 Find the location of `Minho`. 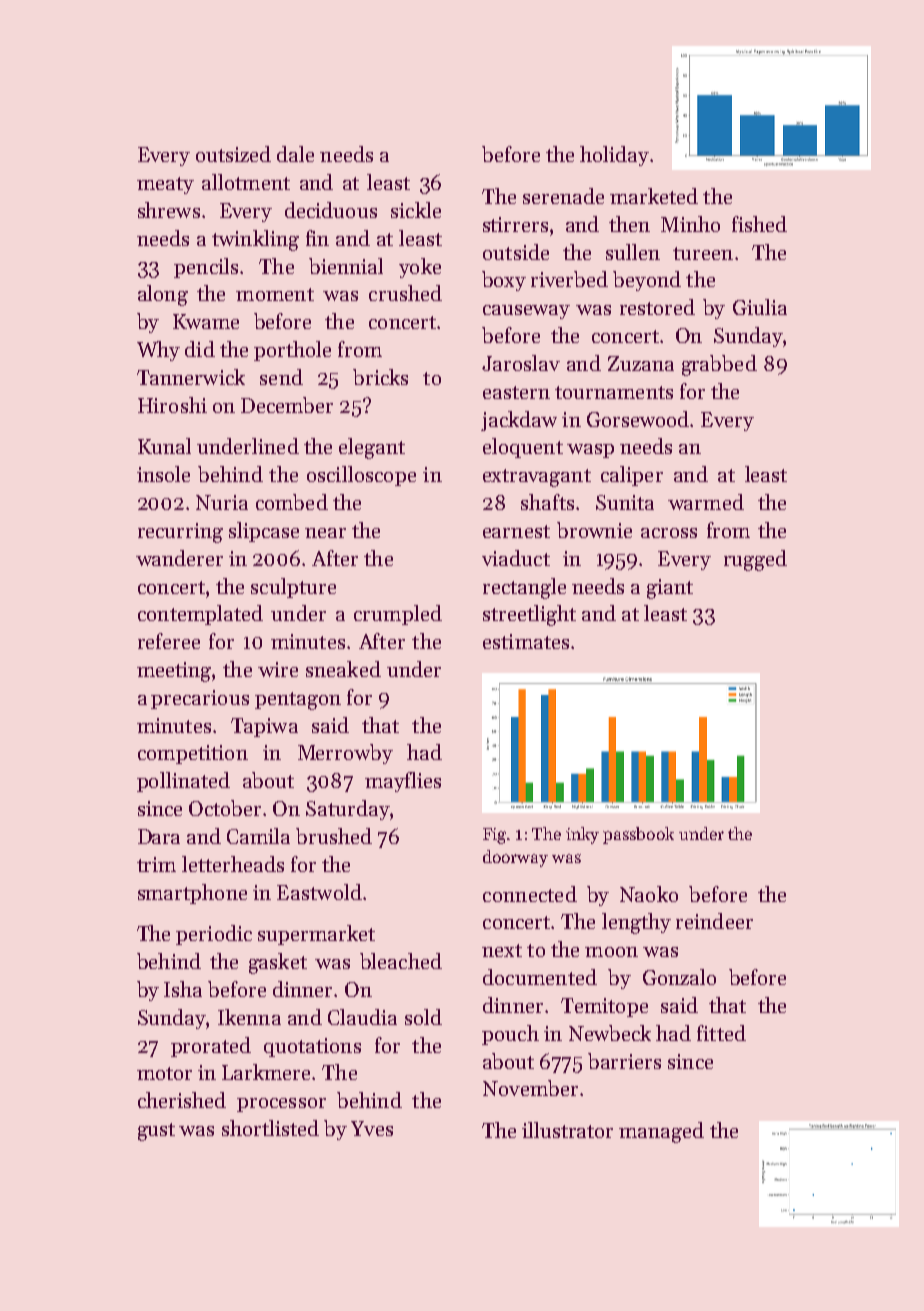

Minho is located at coordinates (690, 224).
